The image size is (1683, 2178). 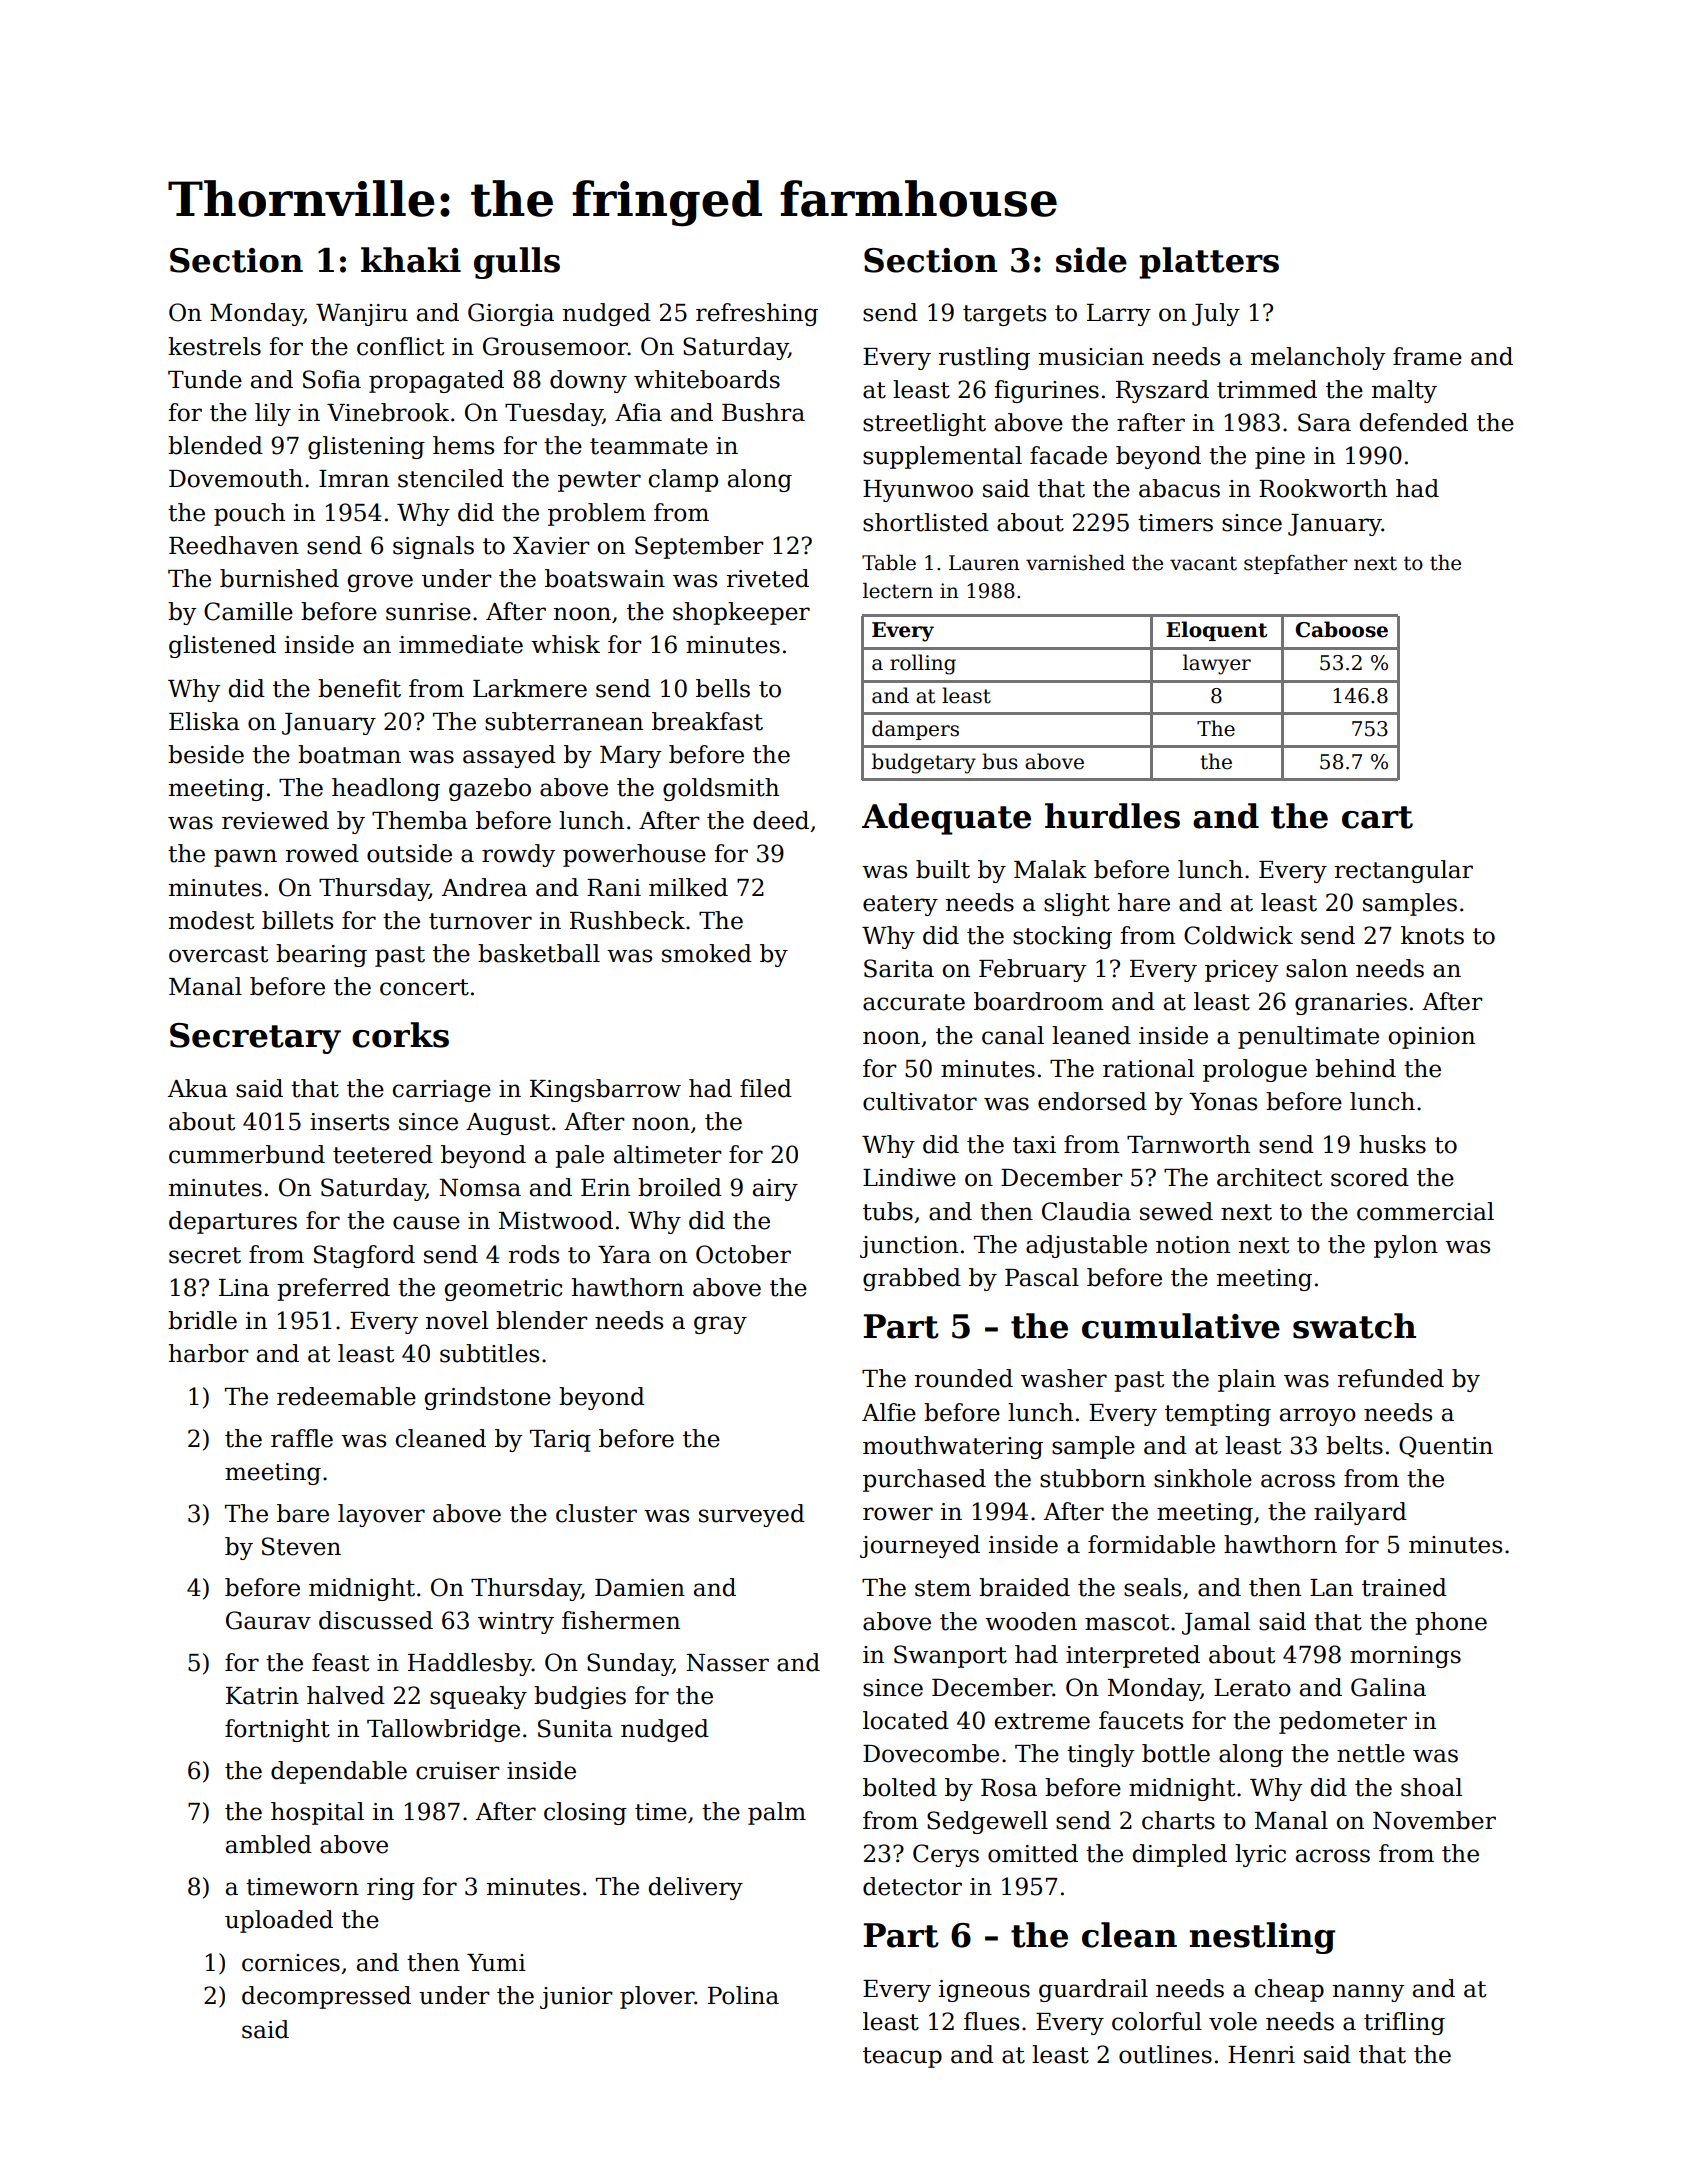 I want to click on trained, so click(x=1404, y=1587).
